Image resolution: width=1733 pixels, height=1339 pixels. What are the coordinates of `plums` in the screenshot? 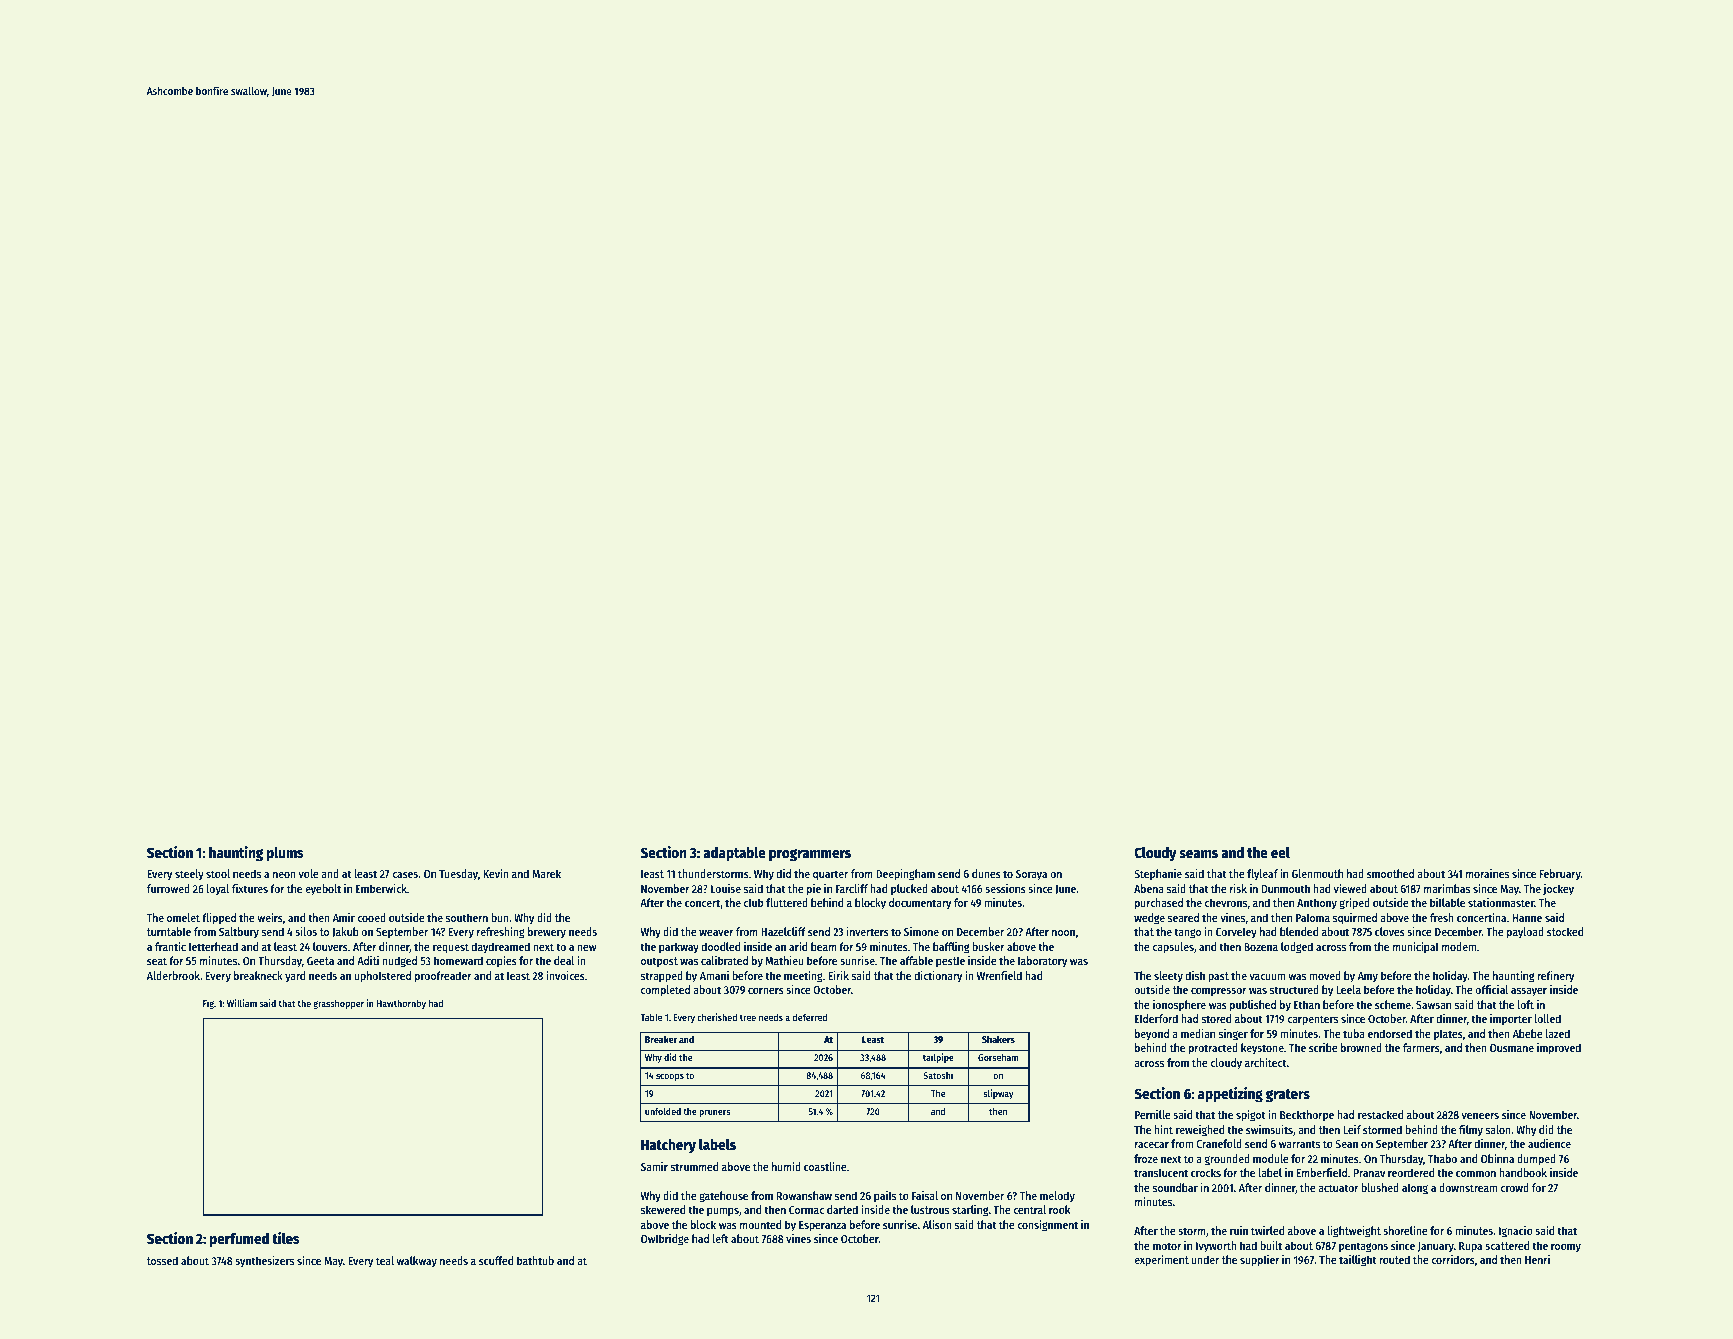 It's located at (285, 854).
